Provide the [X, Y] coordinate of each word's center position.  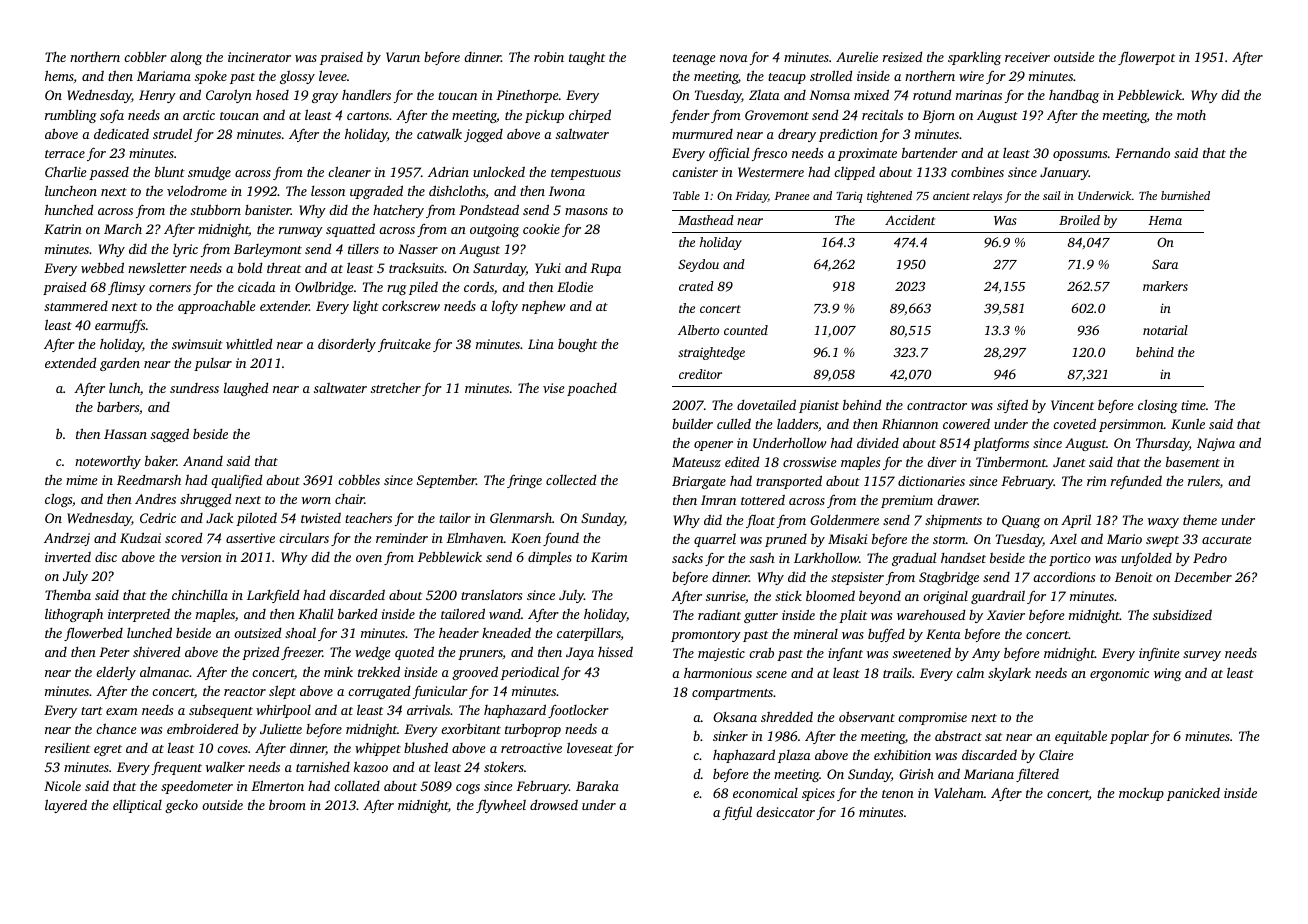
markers [1165, 286]
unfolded [1146, 559]
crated [696, 286]
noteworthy [108, 462]
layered [66, 806]
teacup [787, 78]
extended [71, 362]
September [446, 481]
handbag [1074, 96]
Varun [403, 57]
